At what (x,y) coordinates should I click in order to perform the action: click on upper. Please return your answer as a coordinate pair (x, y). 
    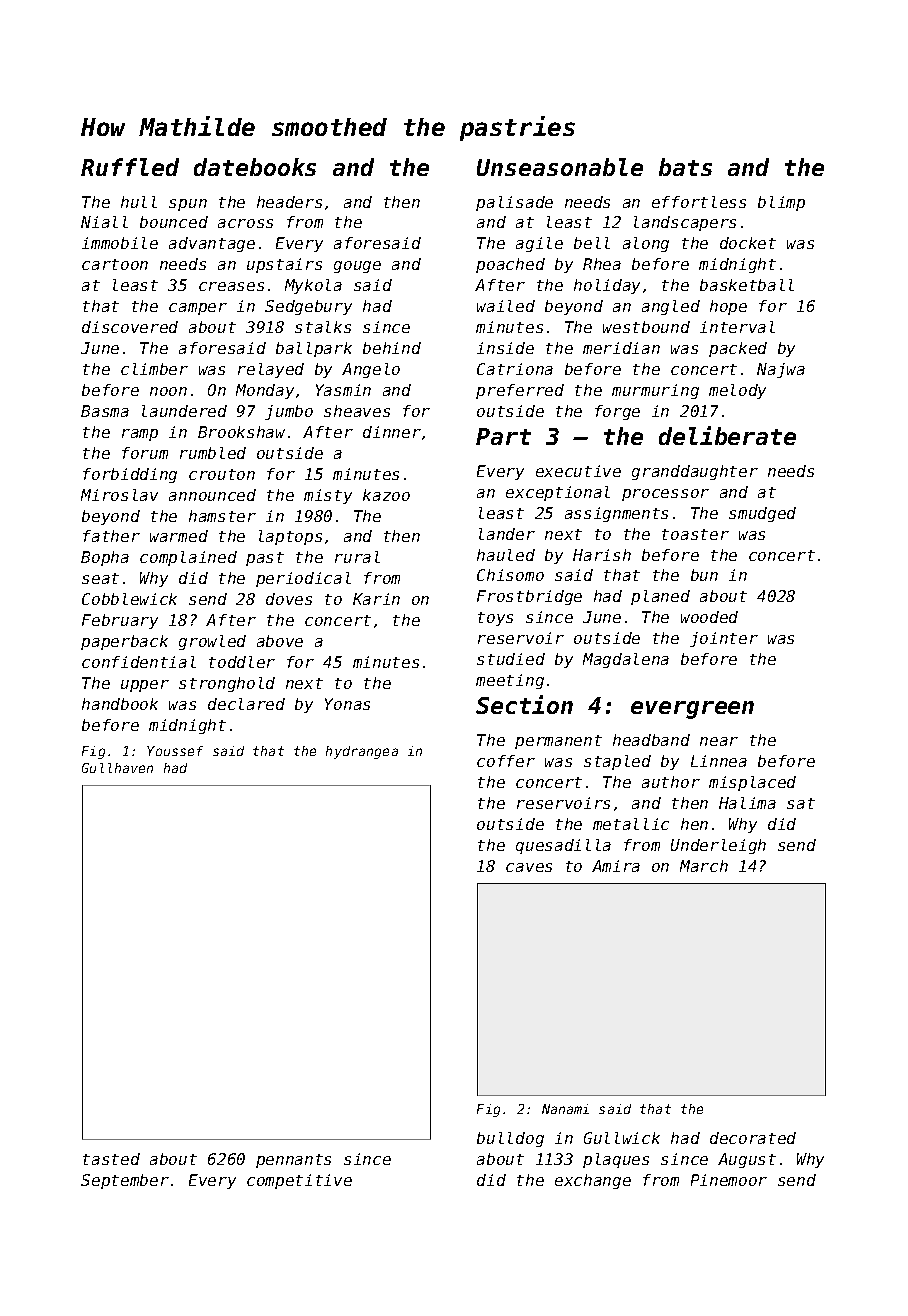
    Looking at the image, I should click on (145, 686).
